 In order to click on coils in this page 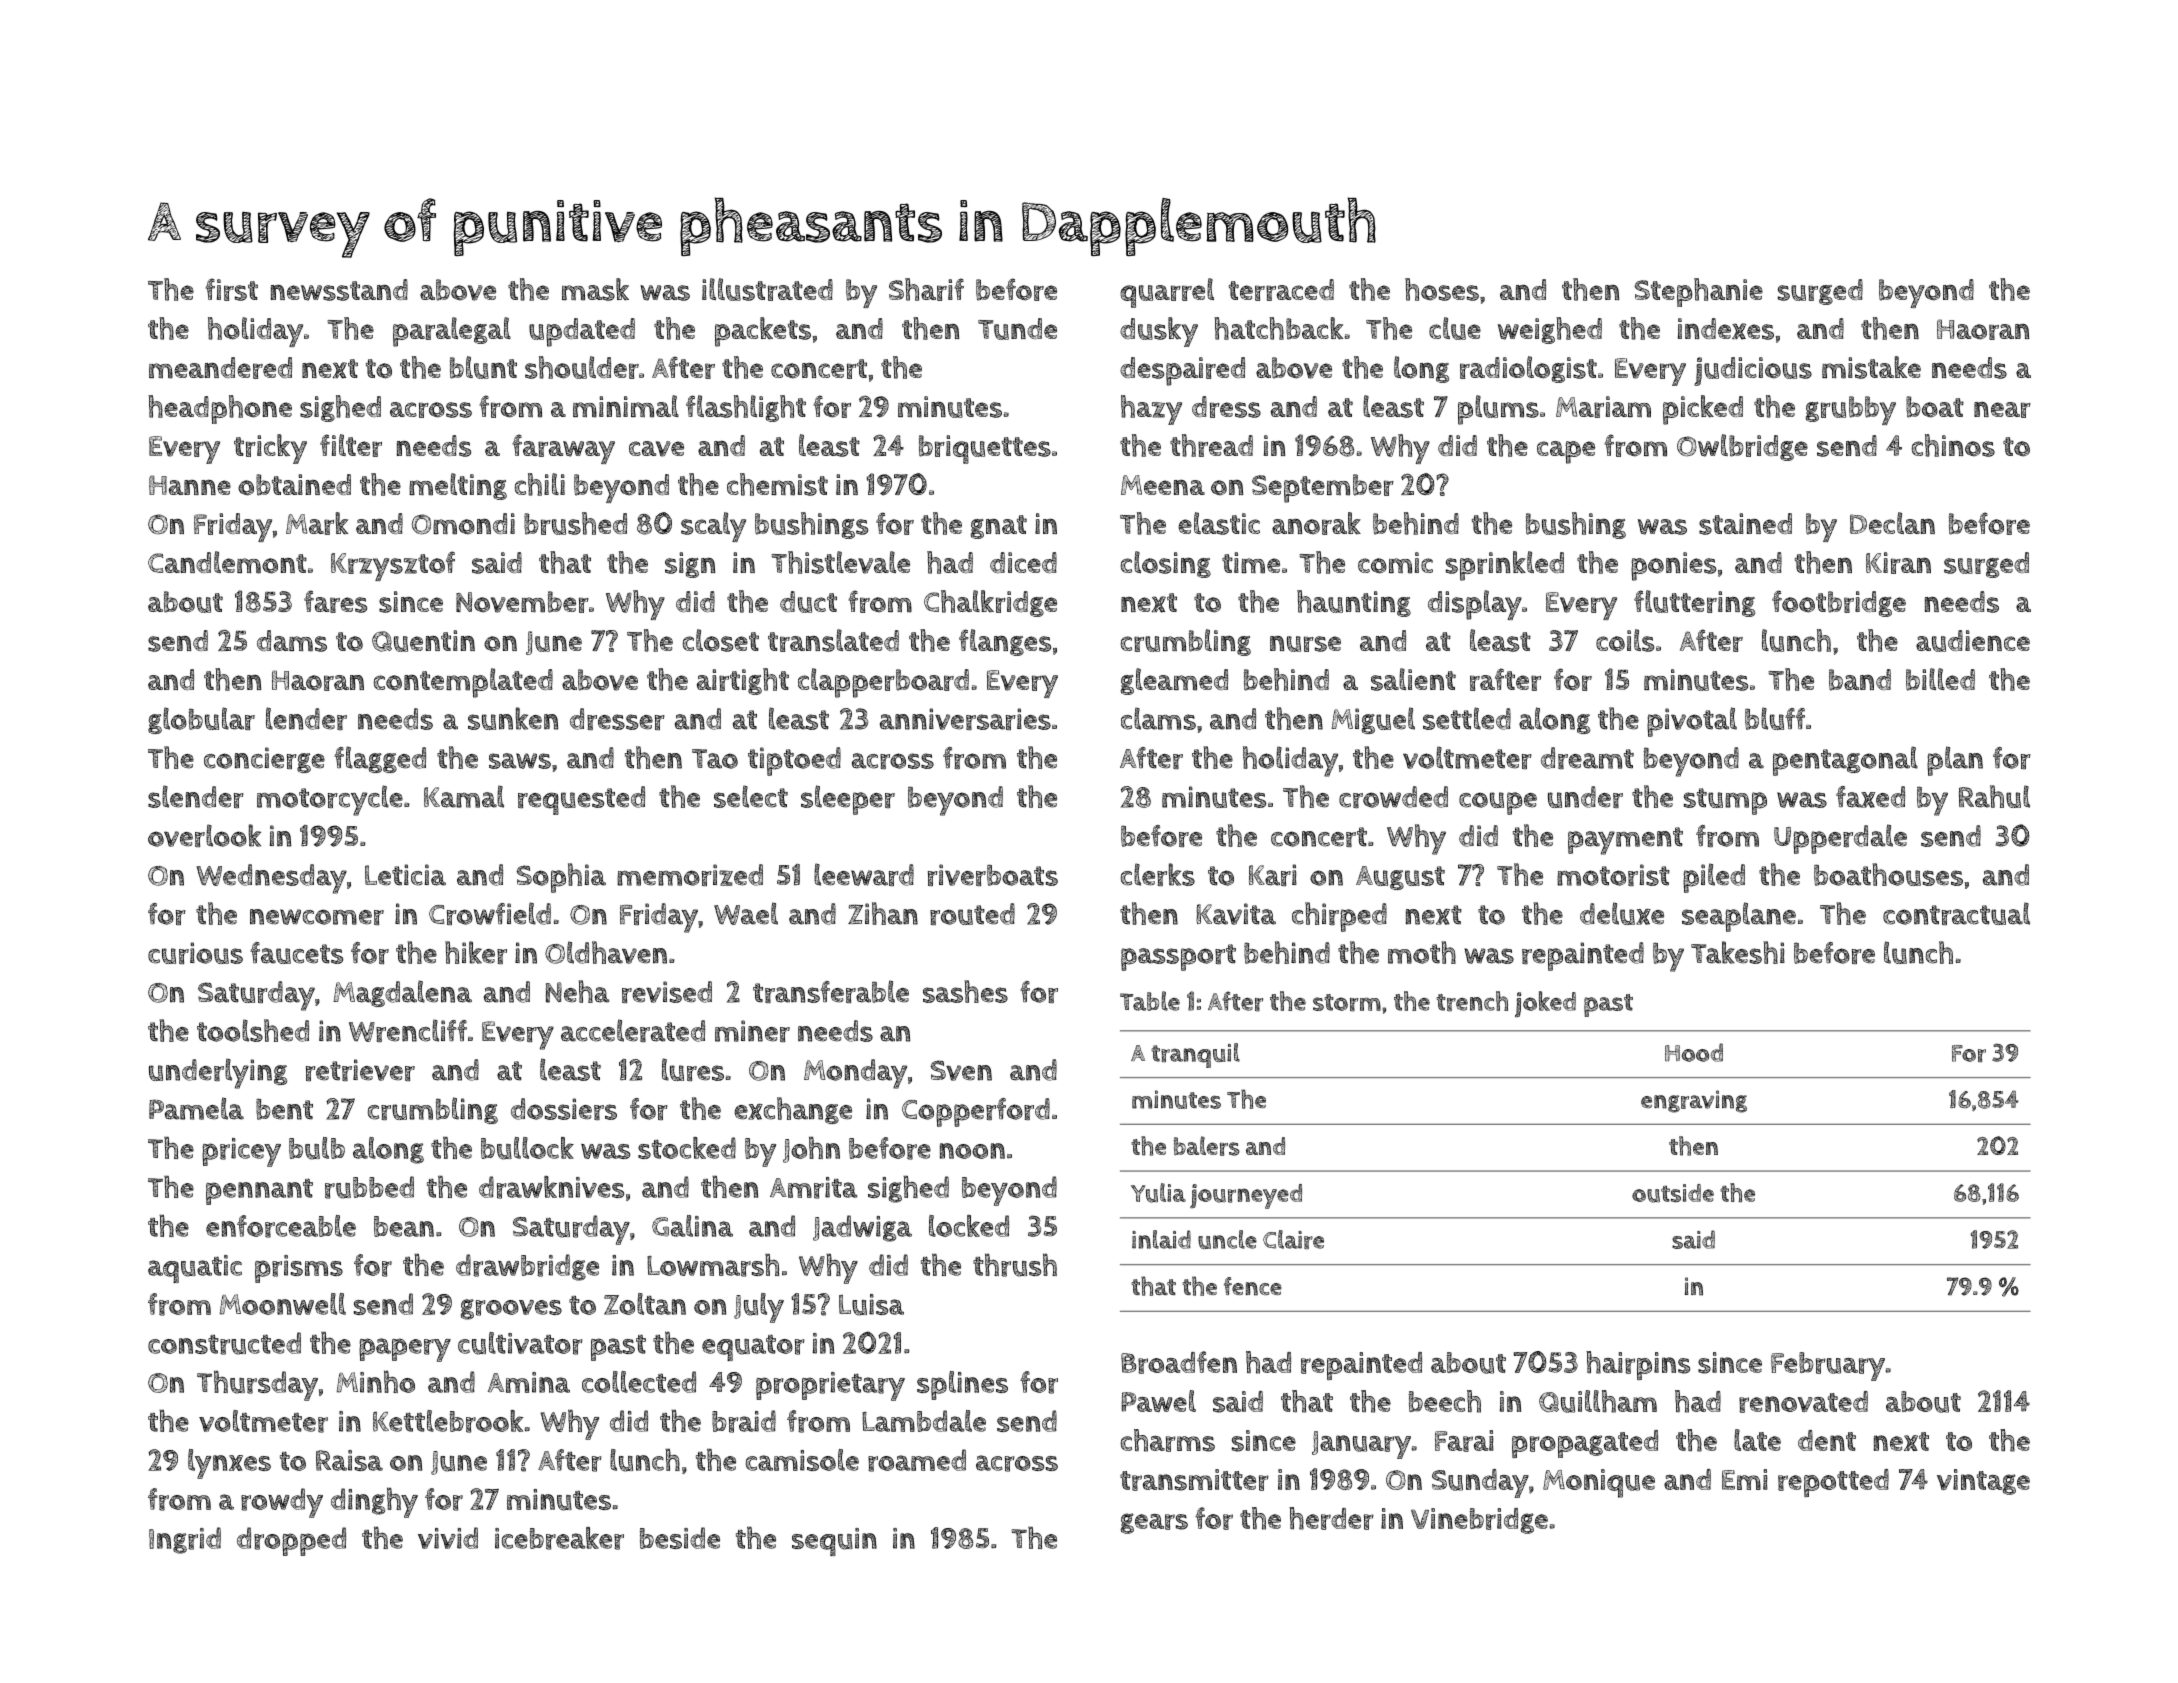, I will do `click(1625, 640)`.
